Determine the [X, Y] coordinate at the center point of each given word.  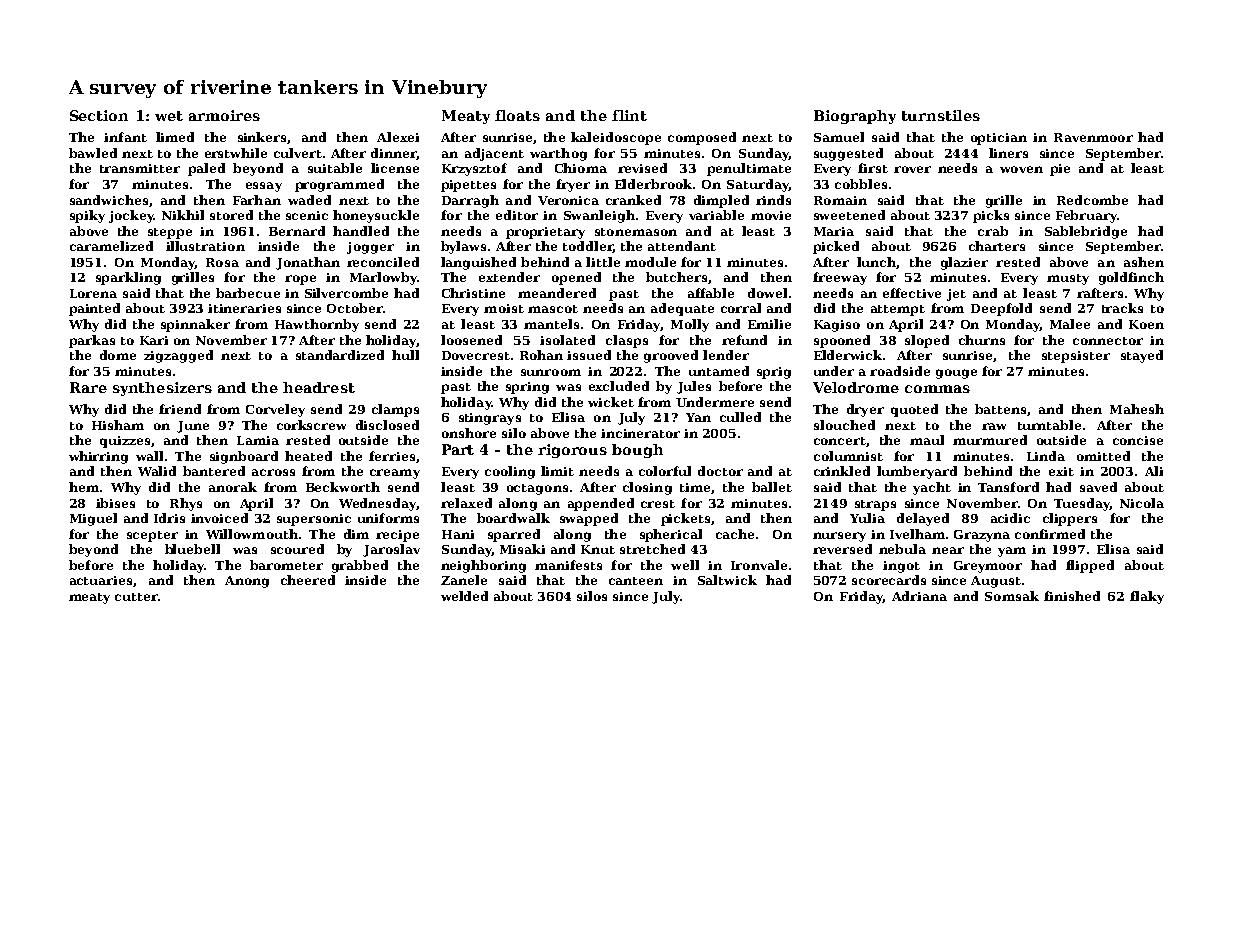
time [695, 487]
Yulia [867, 518]
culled [740, 417]
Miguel [93, 519]
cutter [136, 597]
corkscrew [311, 425]
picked [836, 247]
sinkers [262, 137]
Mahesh [1137, 409]
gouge [956, 374]
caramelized [111, 246]
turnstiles [941, 115]
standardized [340, 355]
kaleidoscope [616, 138]
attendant [682, 246]
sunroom [551, 372]
